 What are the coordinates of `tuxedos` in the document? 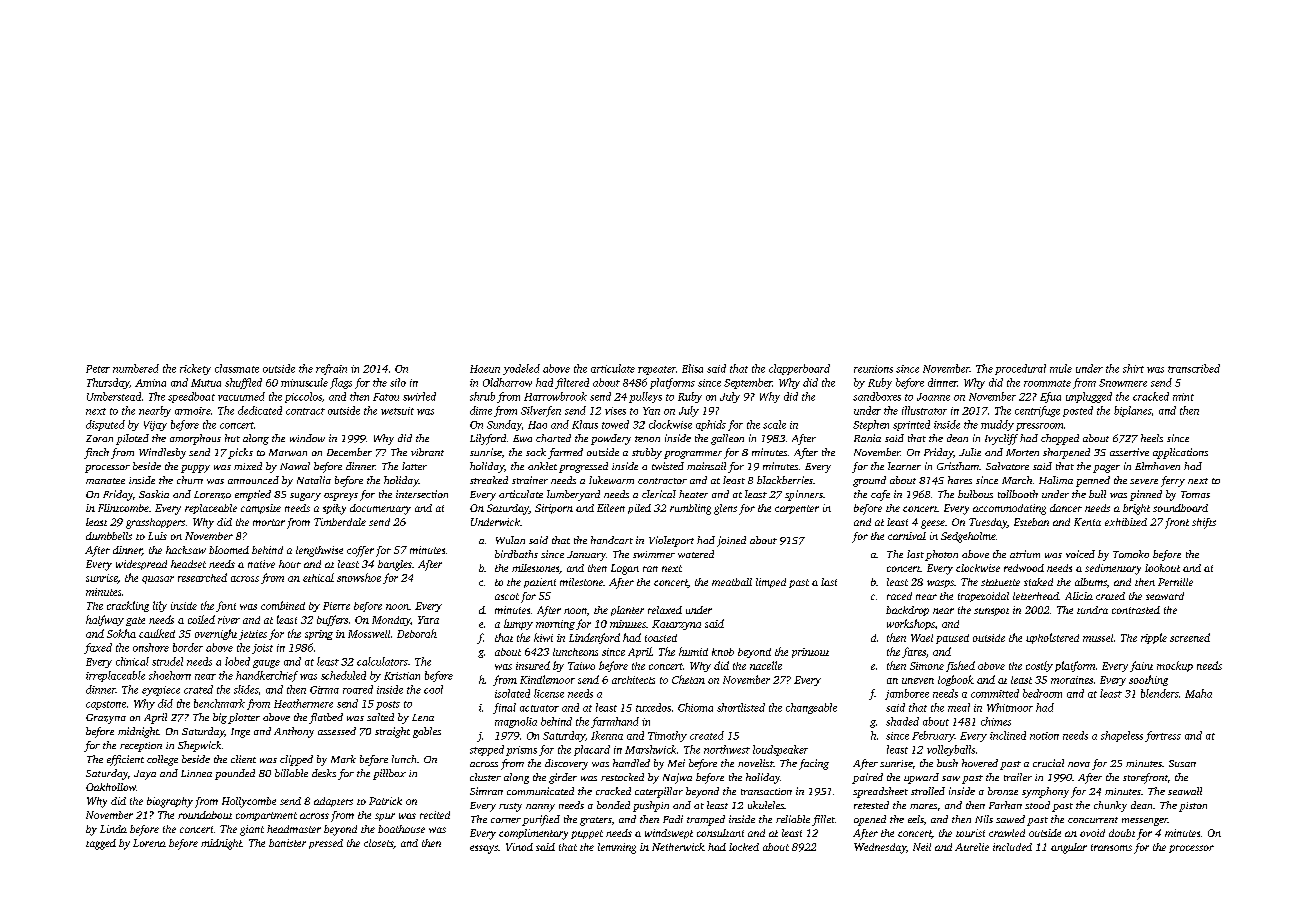 It's located at (653, 707).
